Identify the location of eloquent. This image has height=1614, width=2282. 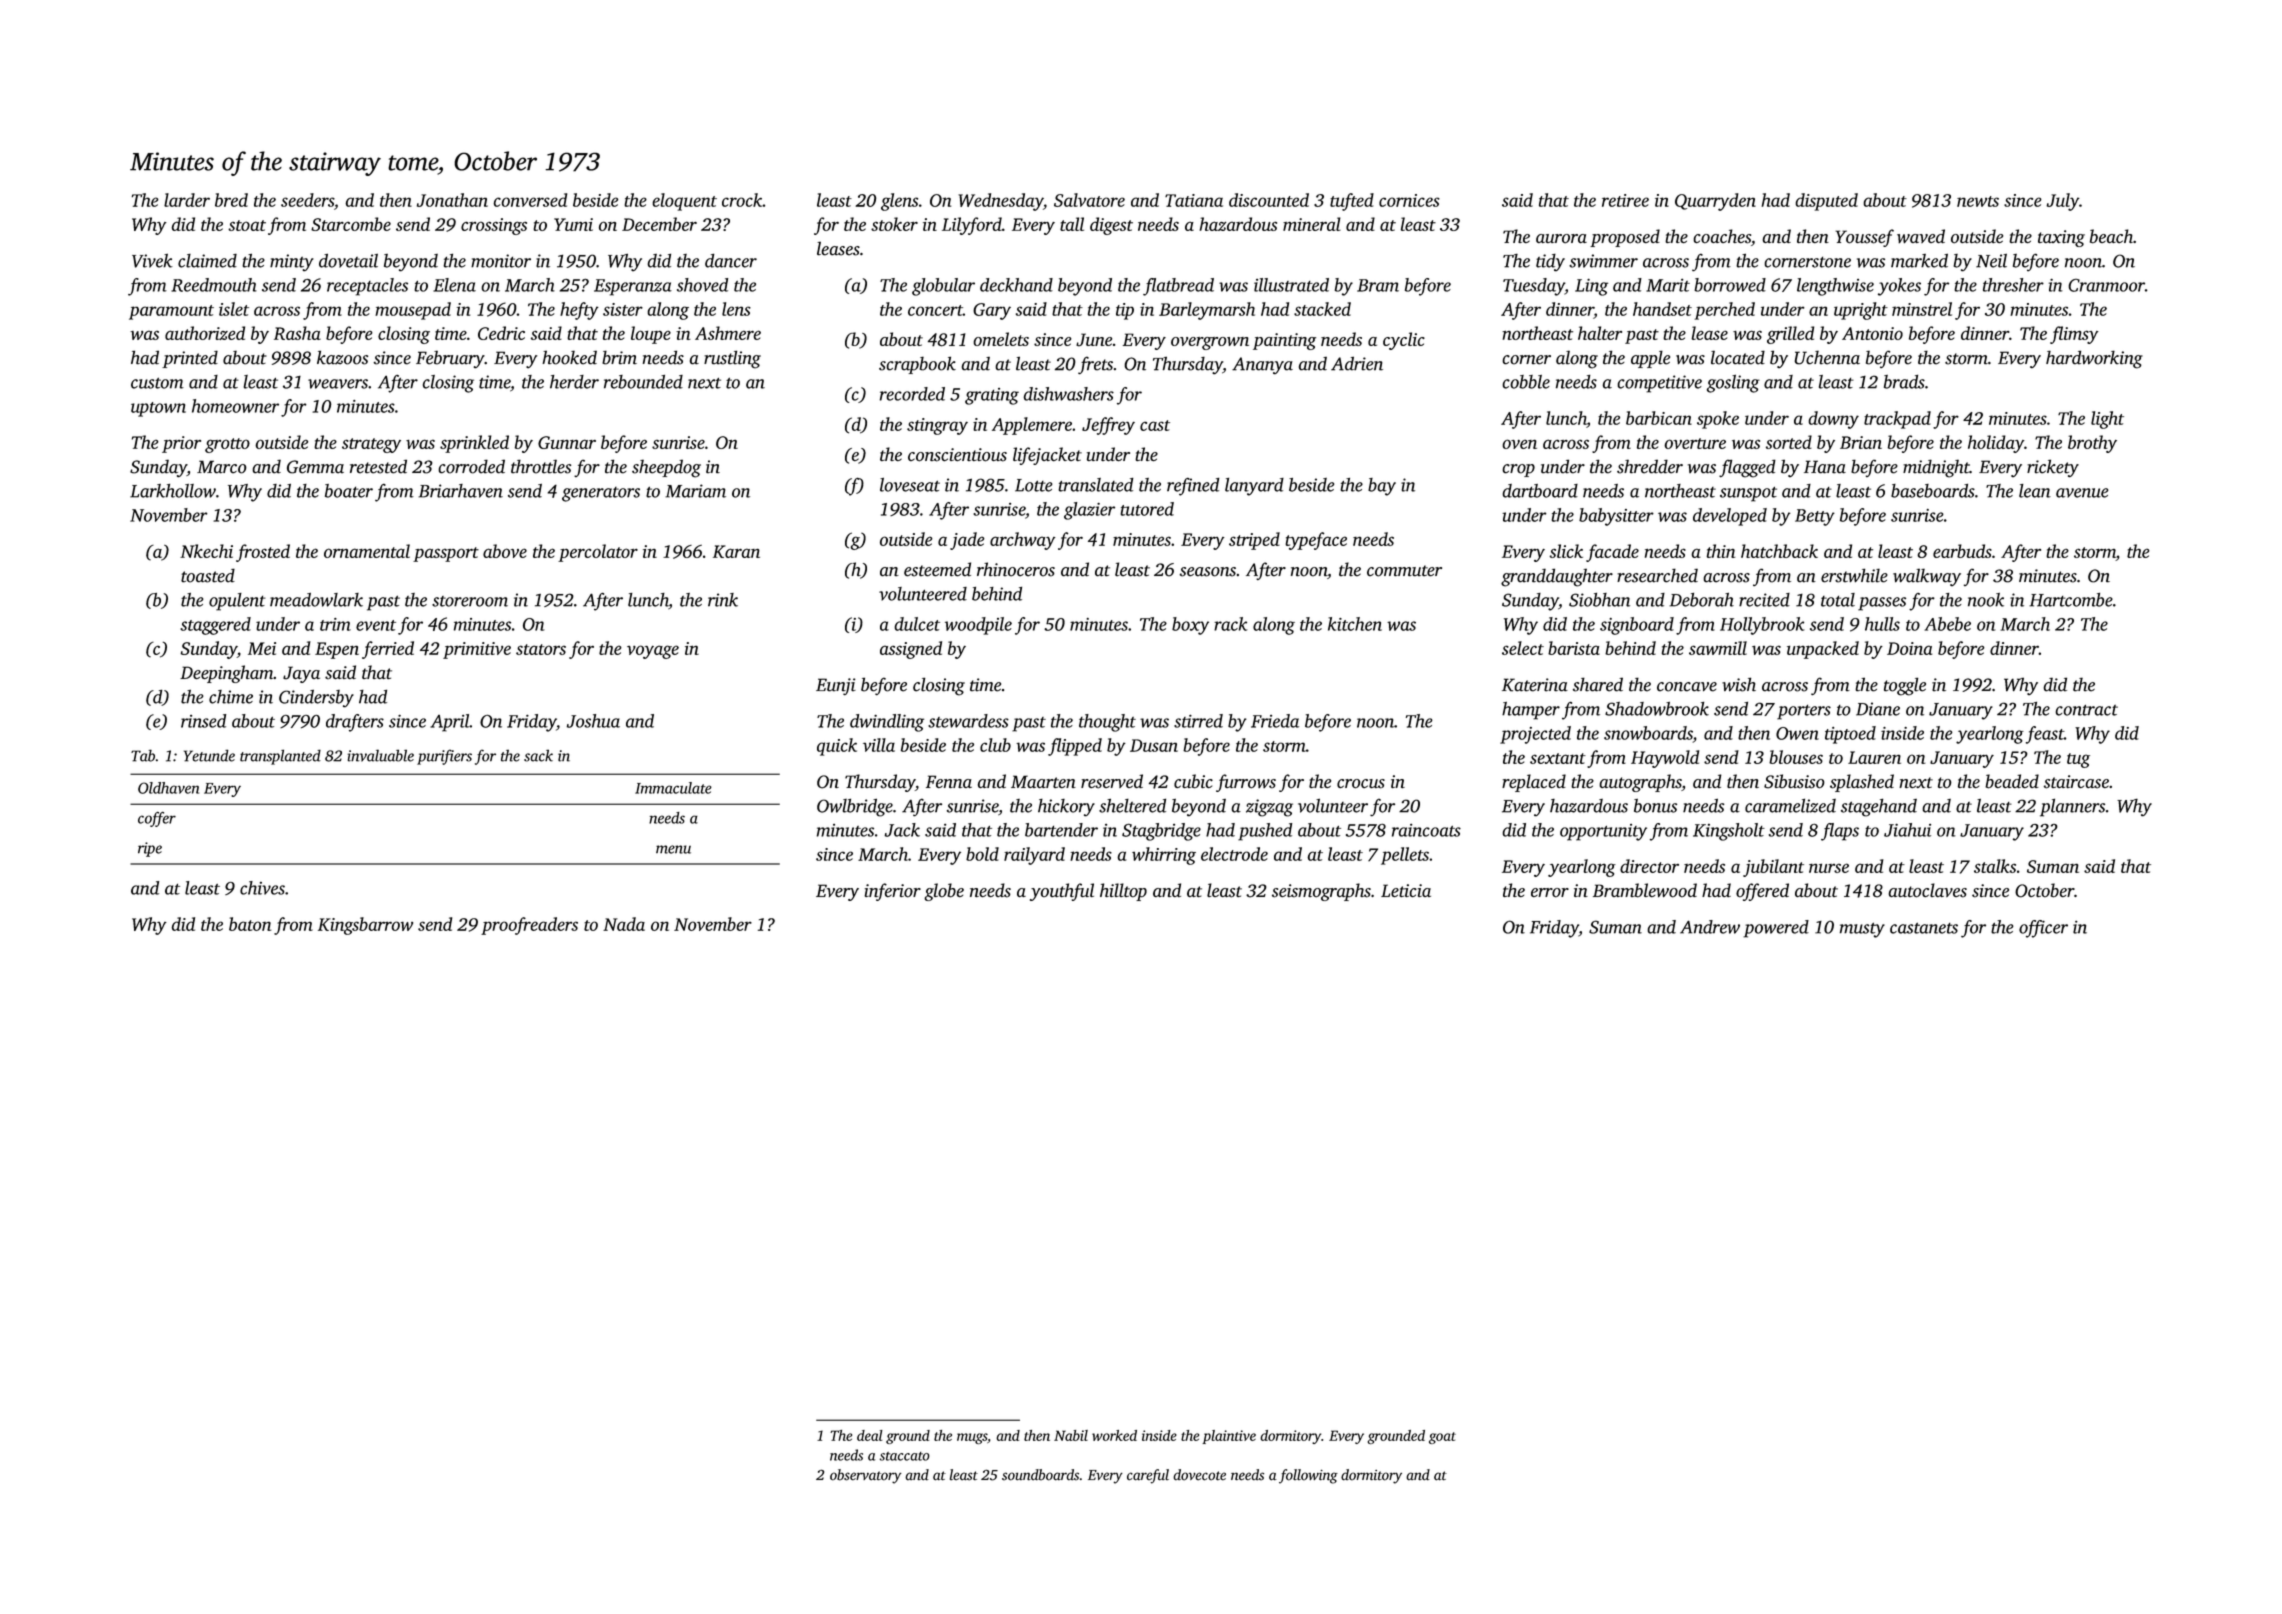
(684, 202).
